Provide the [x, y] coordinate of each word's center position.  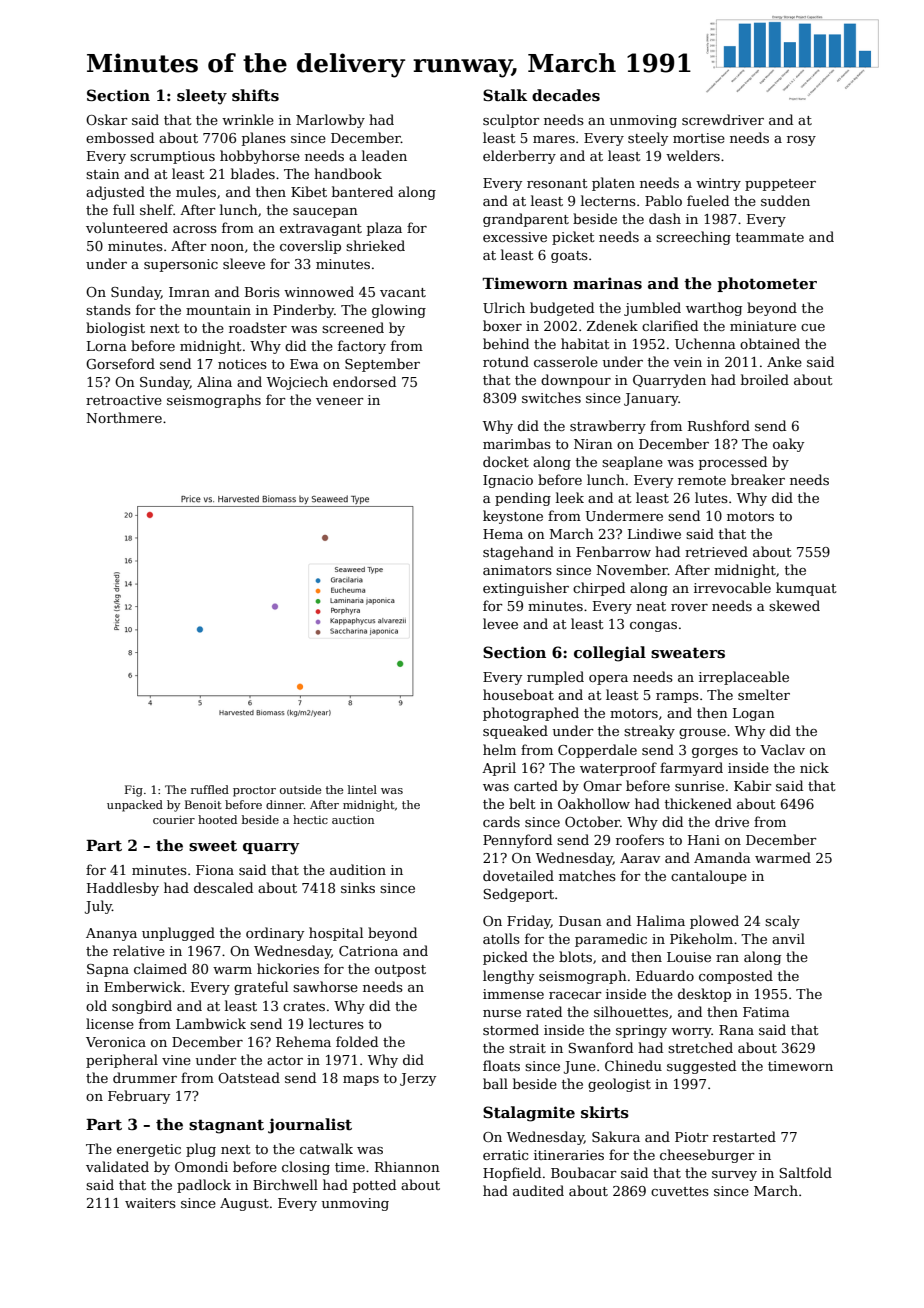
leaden [384, 155]
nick [814, 767]
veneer [340, 401]
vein [687, 362]
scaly [782, 922]
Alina [214, 381]
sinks [358, 887]
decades [566, 95]
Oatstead [249, 1077]
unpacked [135, 806]
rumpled [555, 678]
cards [501, 821]
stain [103, 174]
